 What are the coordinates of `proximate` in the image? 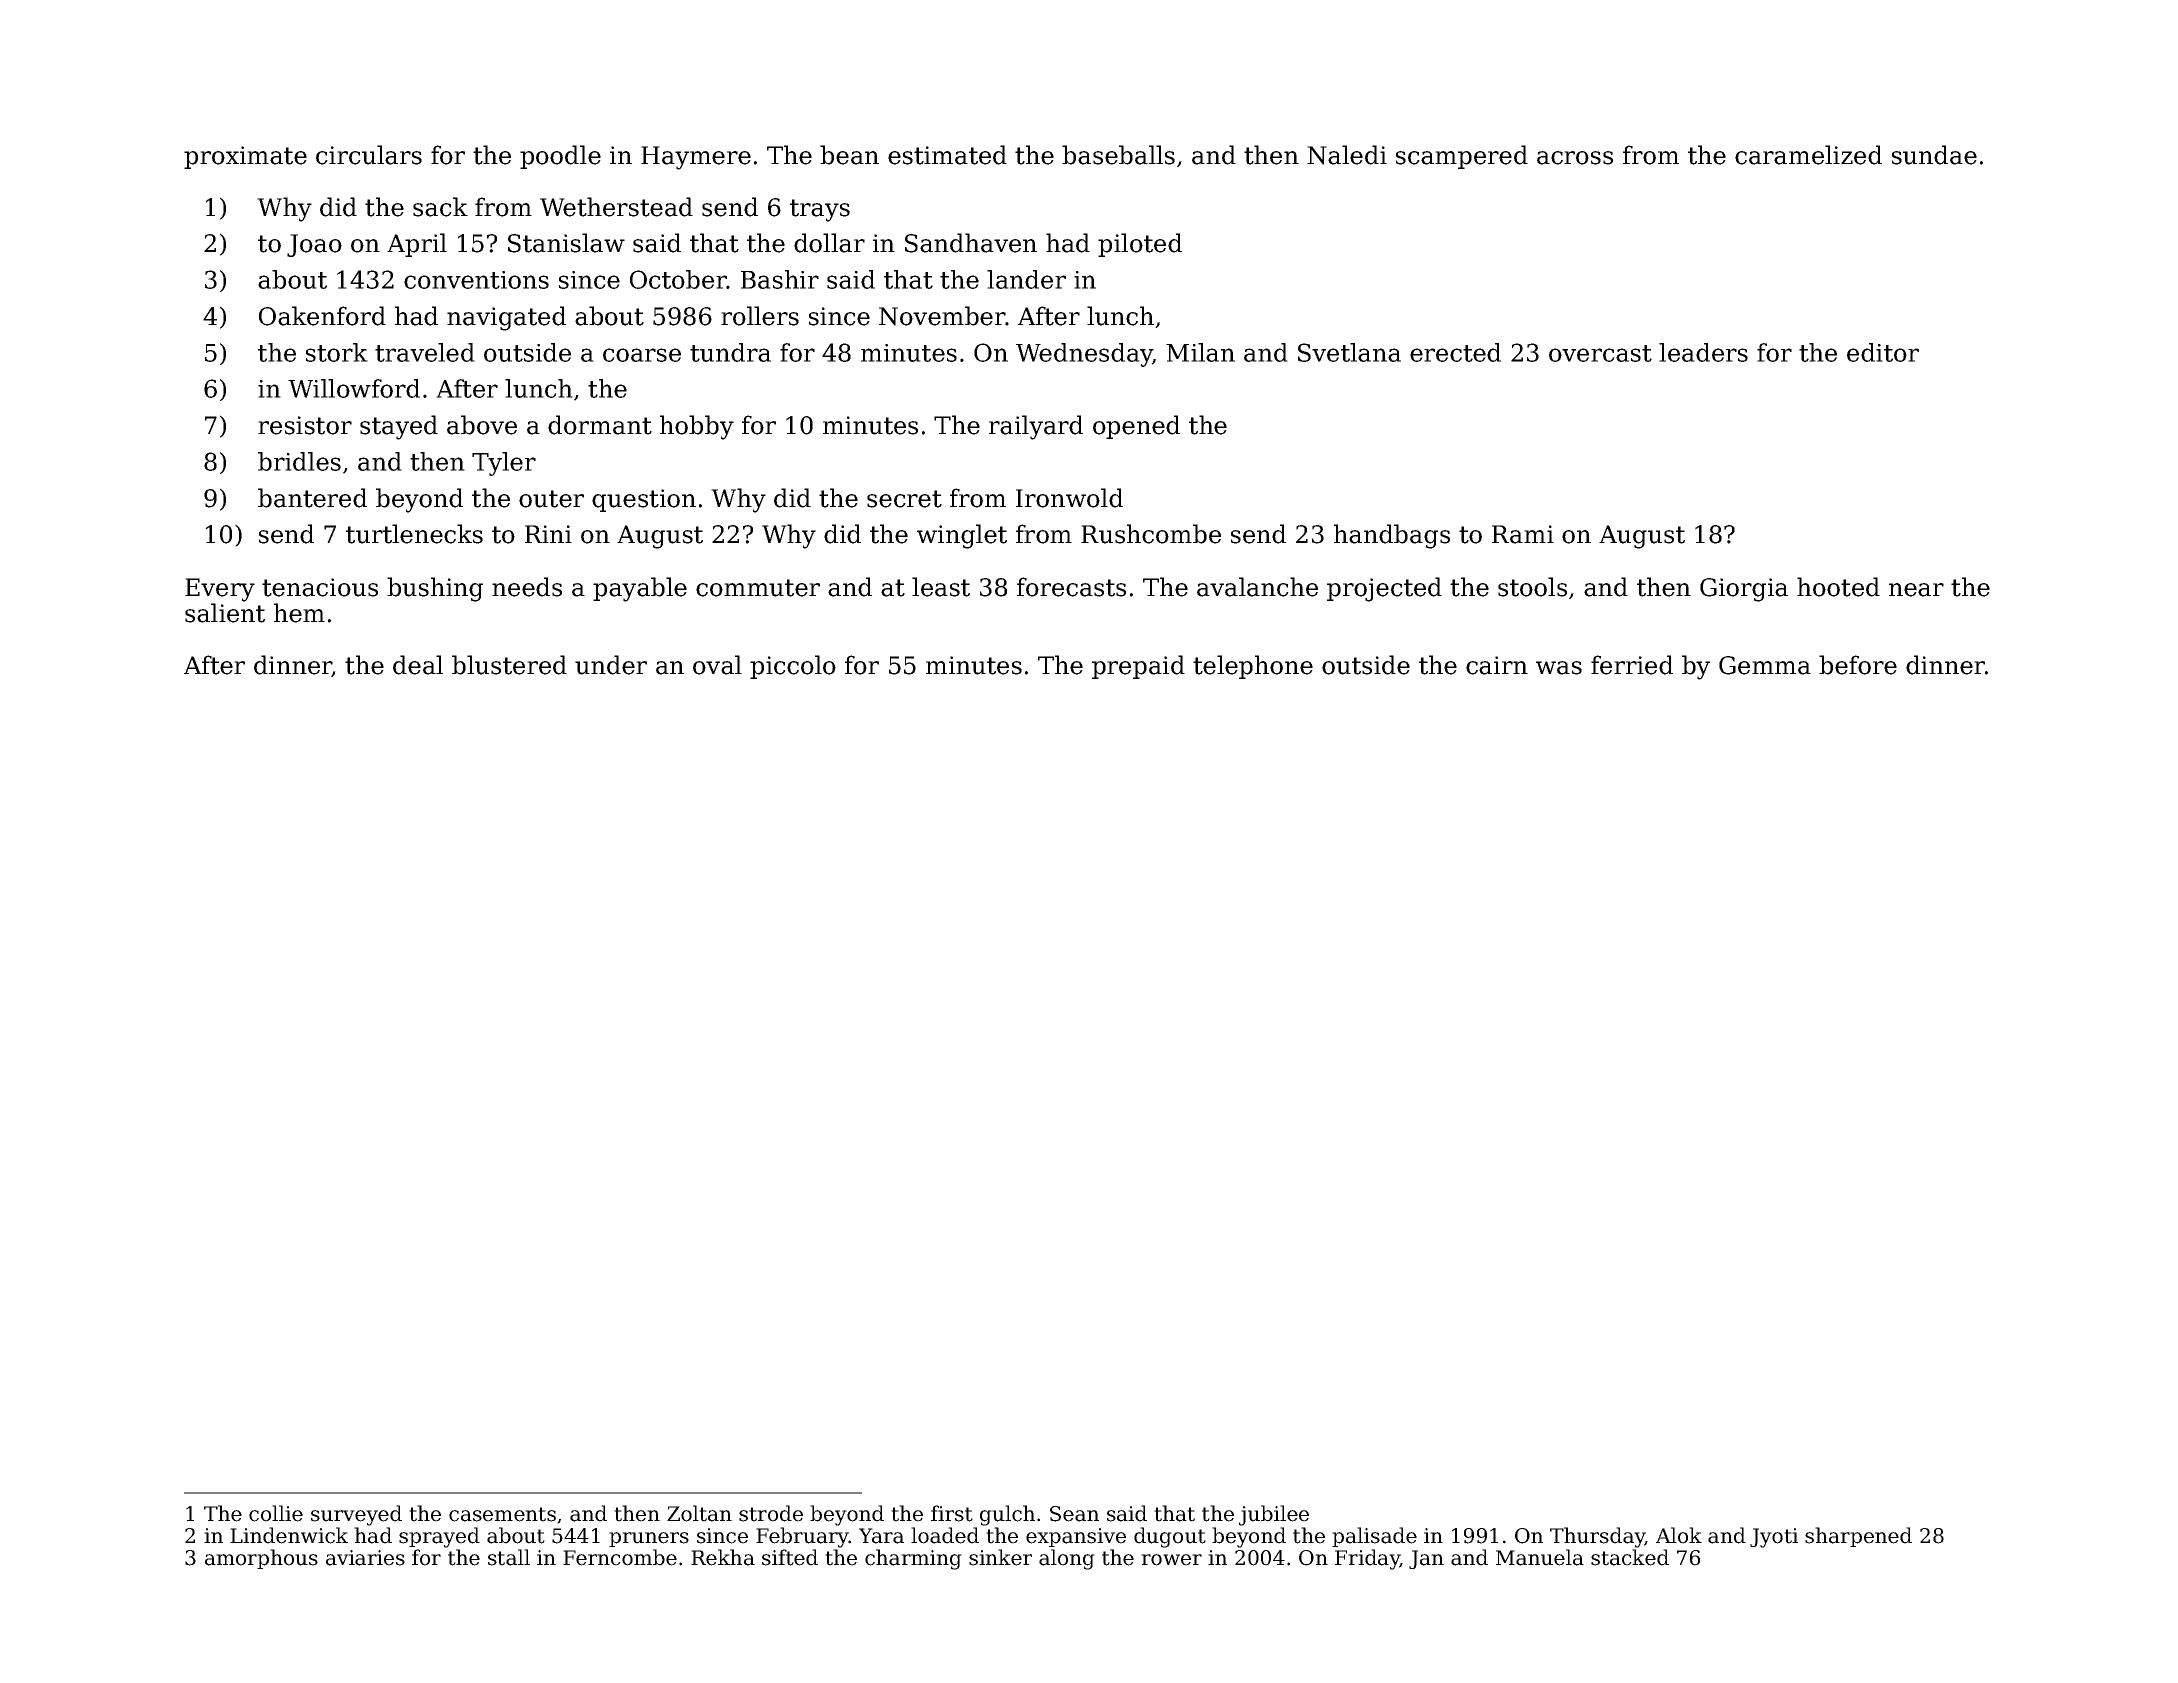 It's located at (245, 157).
